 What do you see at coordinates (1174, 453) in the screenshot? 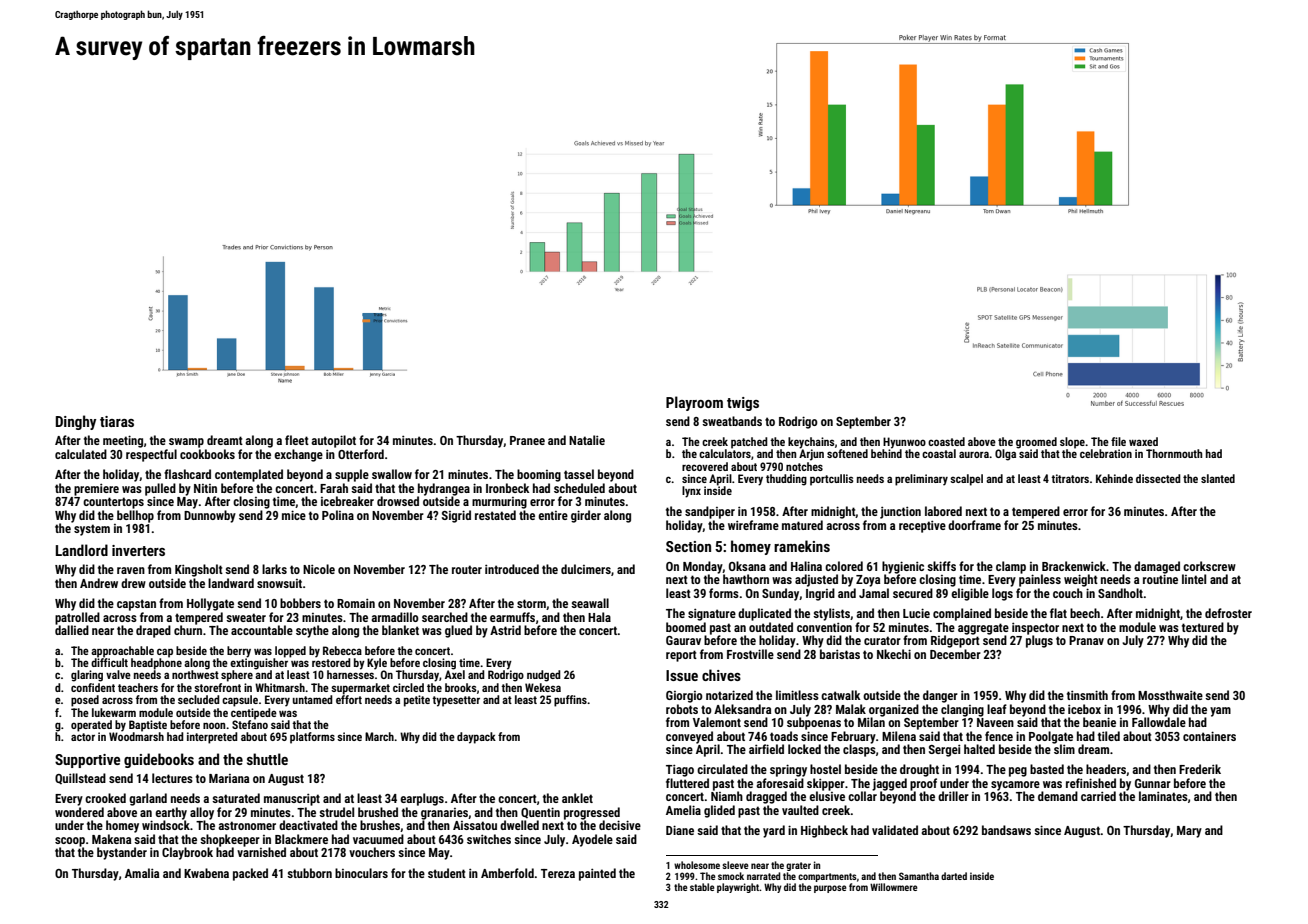
I see `Thornmouth` at bounding box center [1174, 453].
